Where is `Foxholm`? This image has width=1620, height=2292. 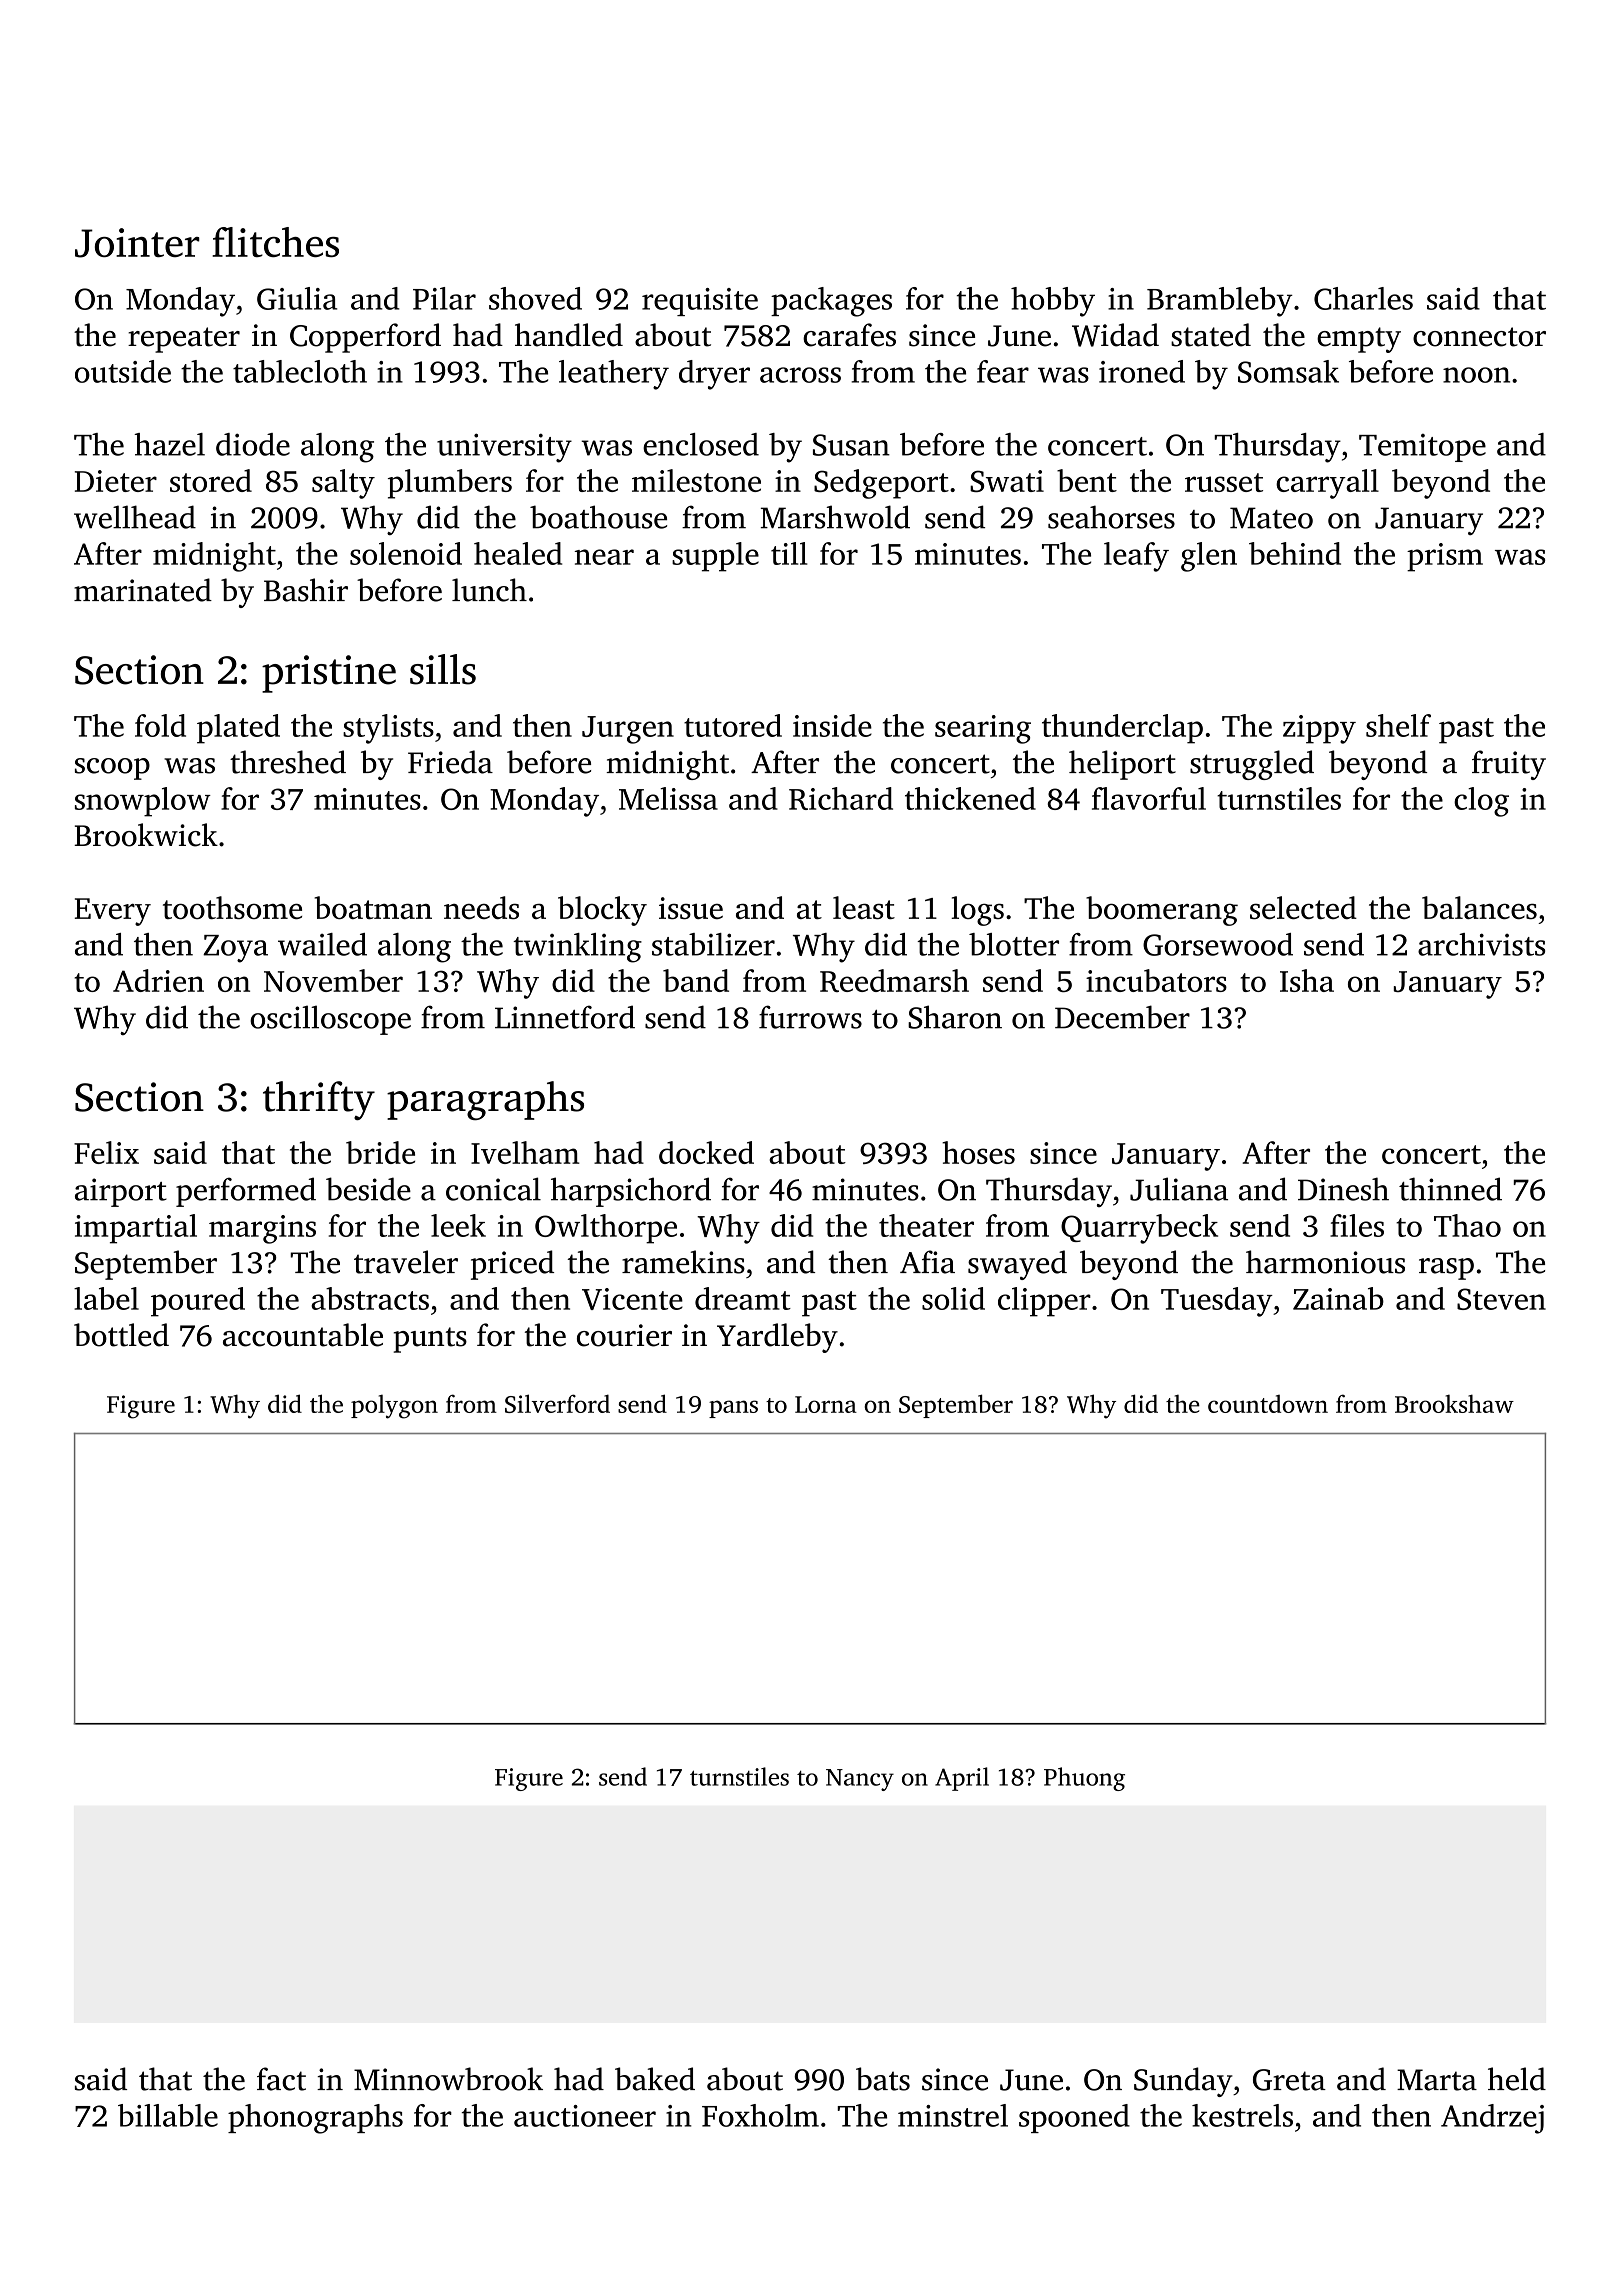 Foxholm is located at coordinates (760, 2115).
